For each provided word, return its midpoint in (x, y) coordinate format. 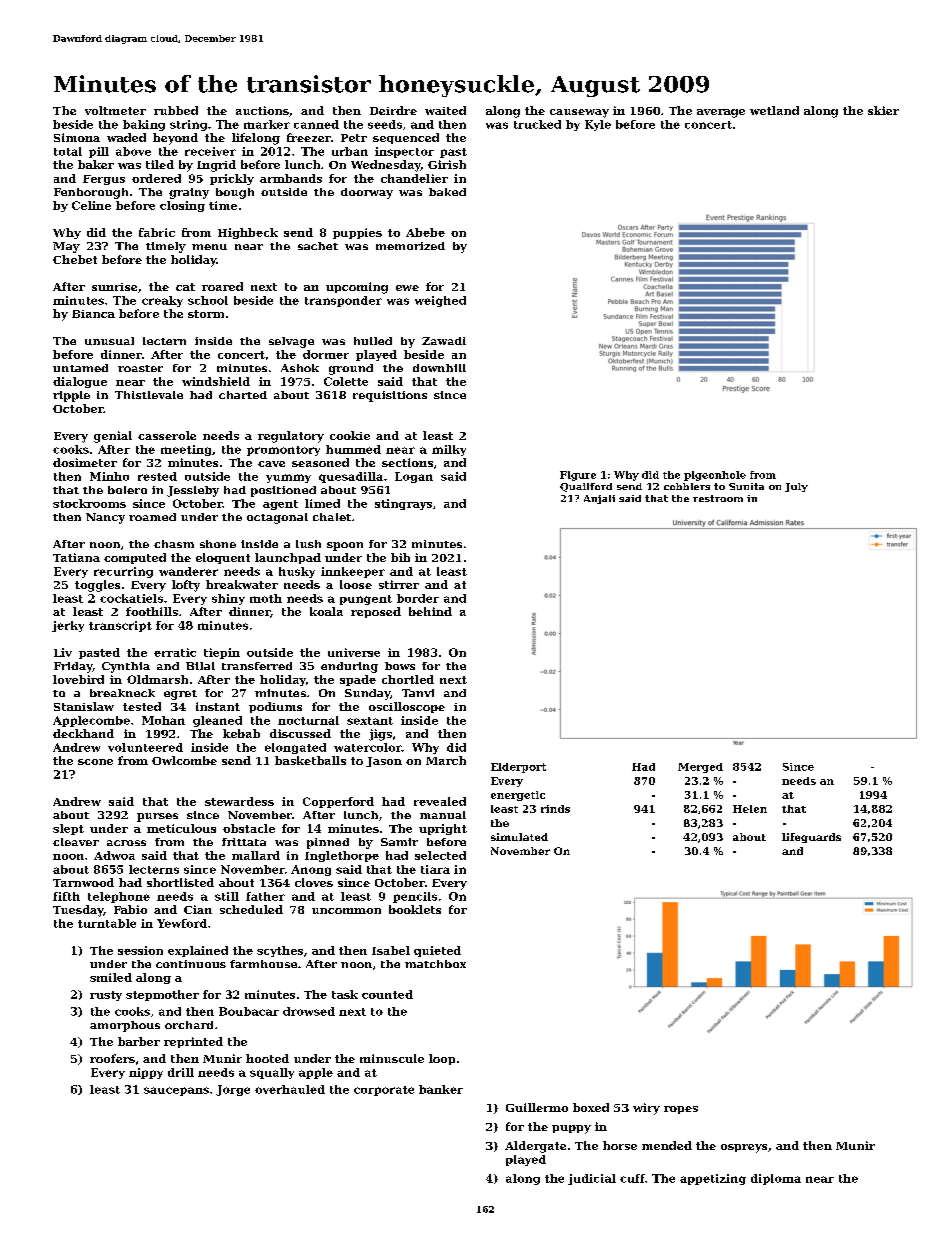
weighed (440, 301)
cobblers (687, 486)
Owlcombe (184, 760)
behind (430, 611)
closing (182, 206)
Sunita (746, 486)
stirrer (399, 584)
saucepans (176, 1091)
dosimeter (85, 462)
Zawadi (444, 341)
